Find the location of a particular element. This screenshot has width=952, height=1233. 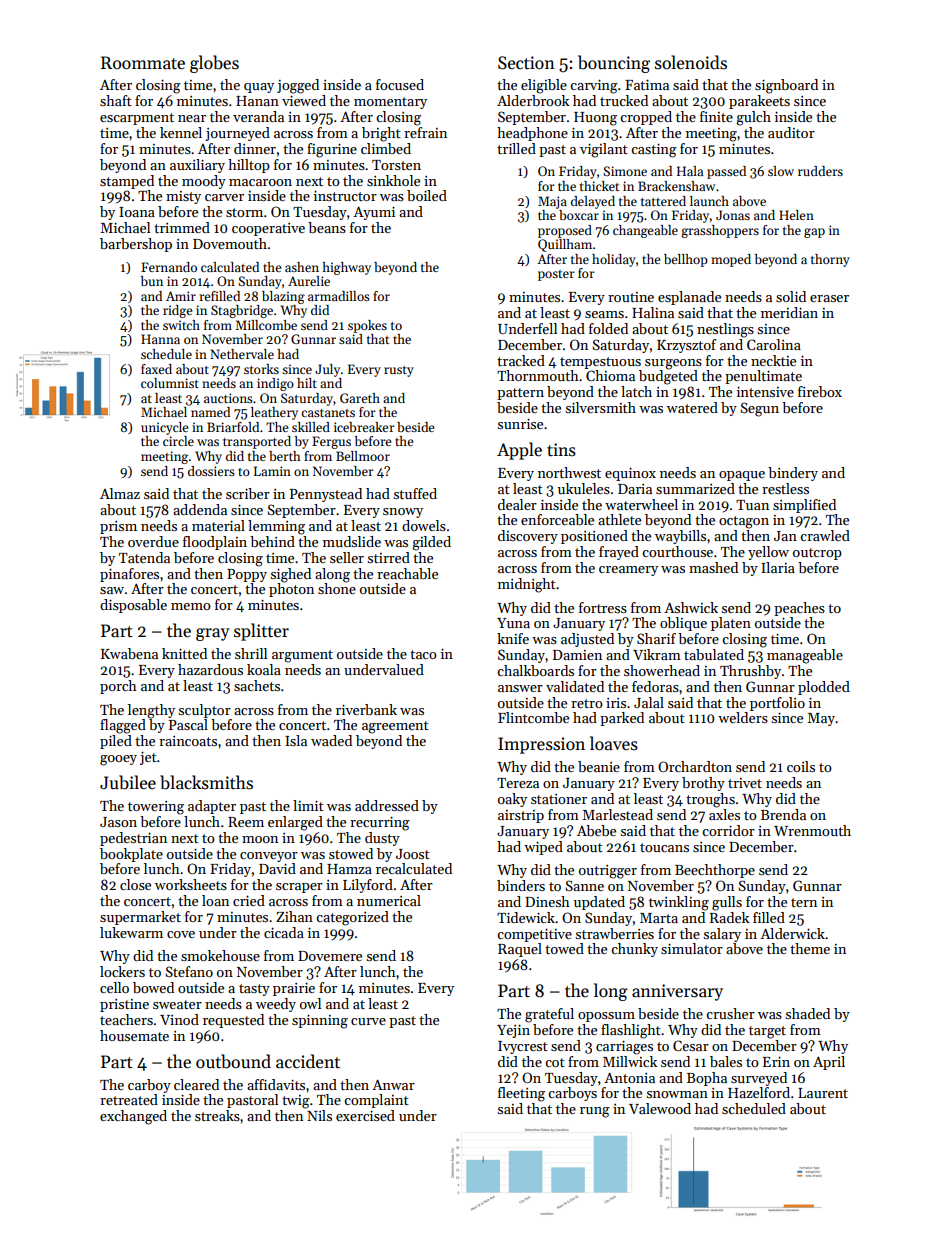

gap is located at coordinates (814, 233).
